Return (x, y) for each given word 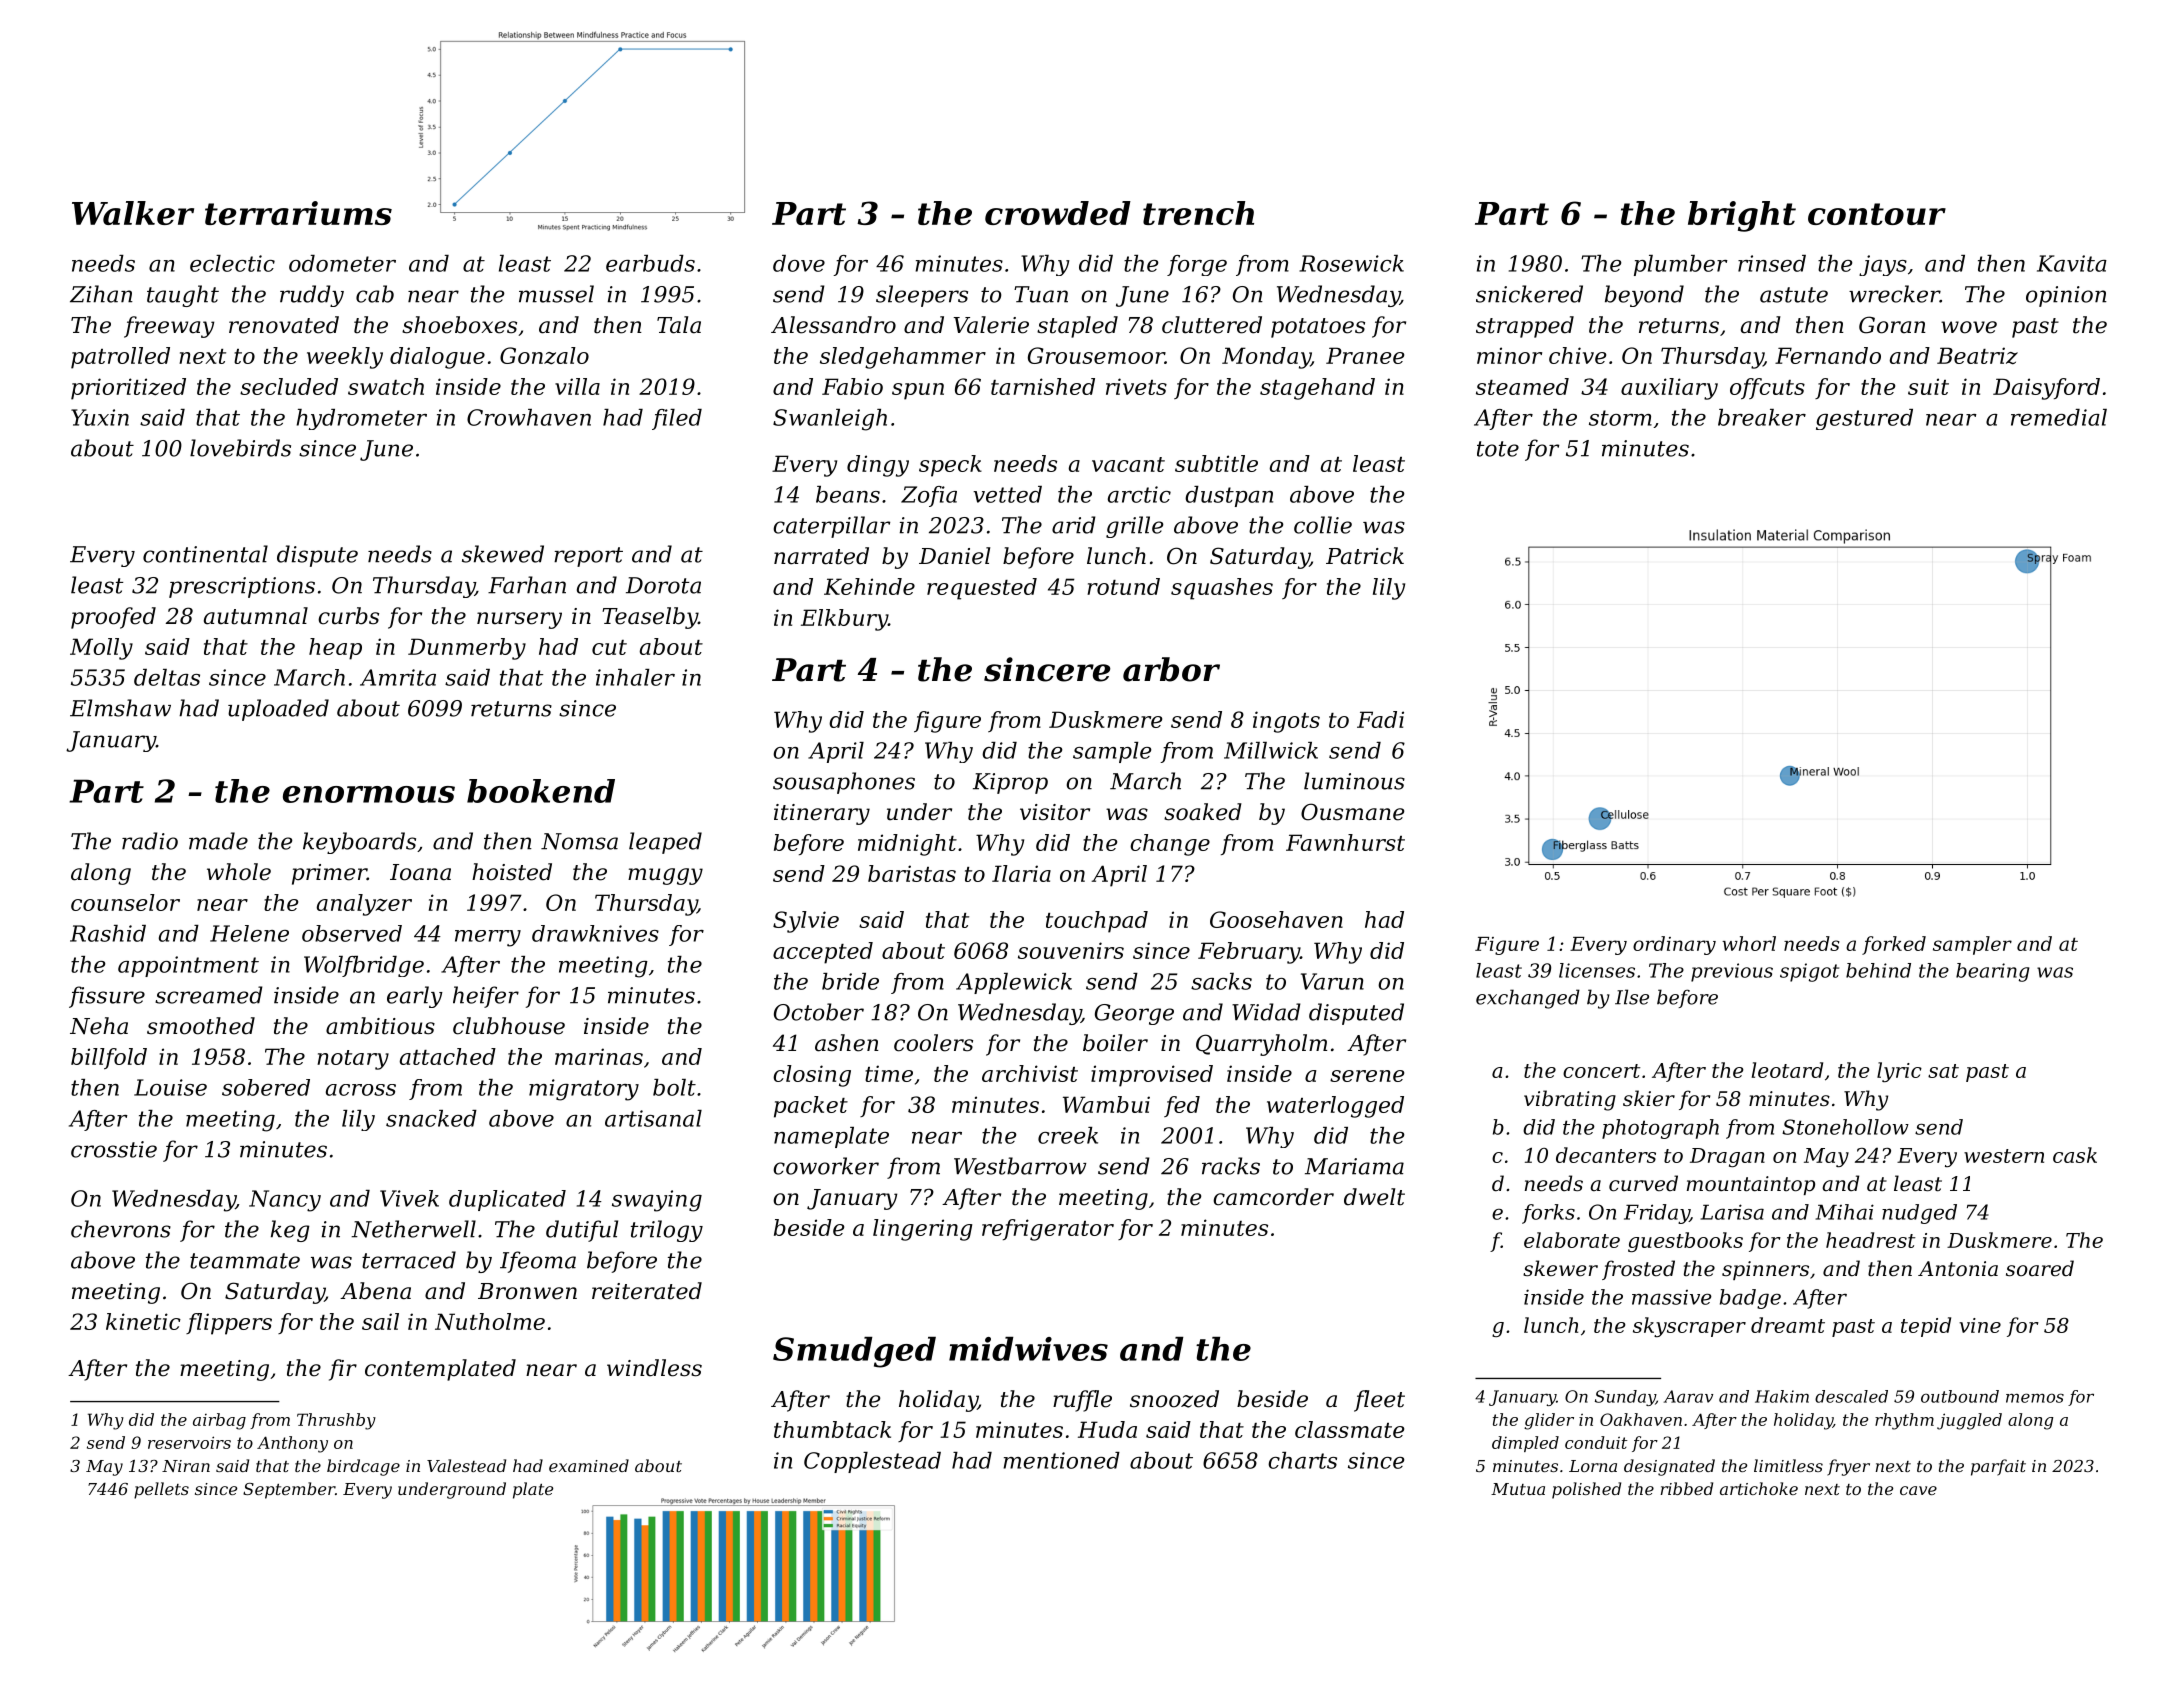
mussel (556, 294)
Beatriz (1977, 356)
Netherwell (413, 1229)
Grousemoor (1096, 355)
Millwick (1271, 750)
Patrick (1365, 556)
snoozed (1174, 1399)
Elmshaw (120, 708)
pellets (161, 1490)
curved (1643, 1183)
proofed (113, 618)
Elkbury (844, 620)
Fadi (1380, 719)
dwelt (1374, 1197)
